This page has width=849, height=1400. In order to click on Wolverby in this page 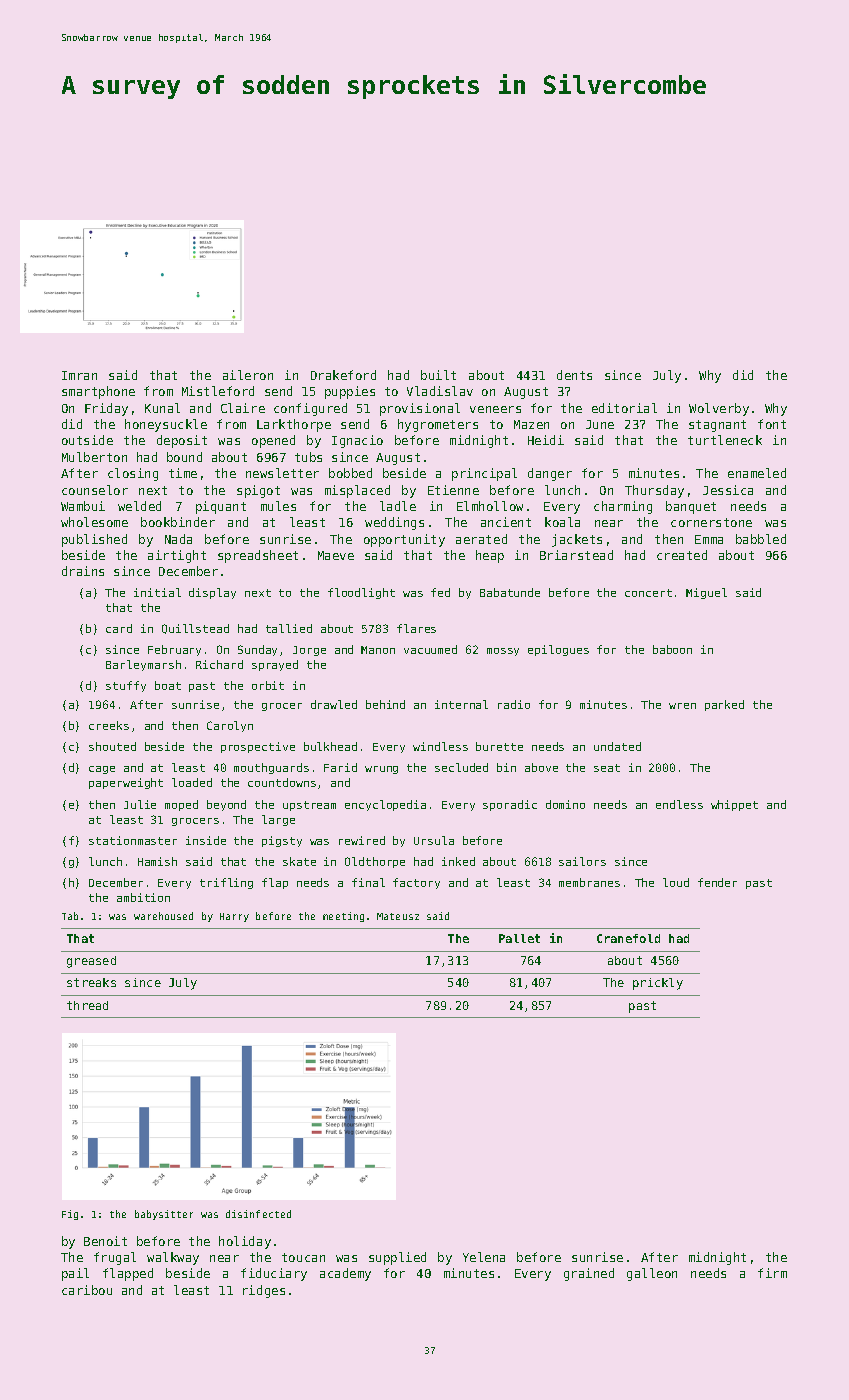, I will do `click(719, 409)`.
